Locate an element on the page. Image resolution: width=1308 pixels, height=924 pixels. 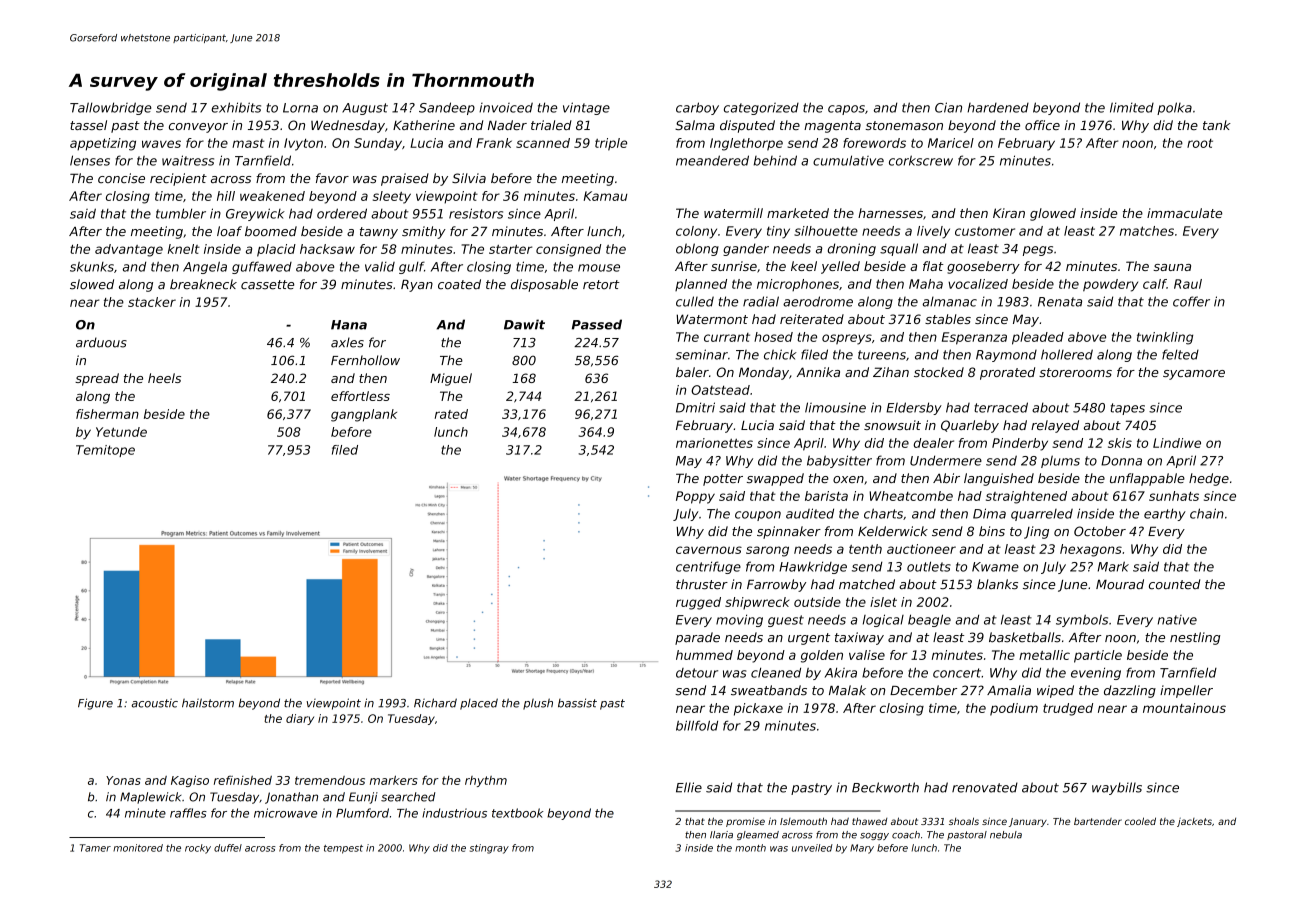
Renata is located at coordinates (1060, 302).
